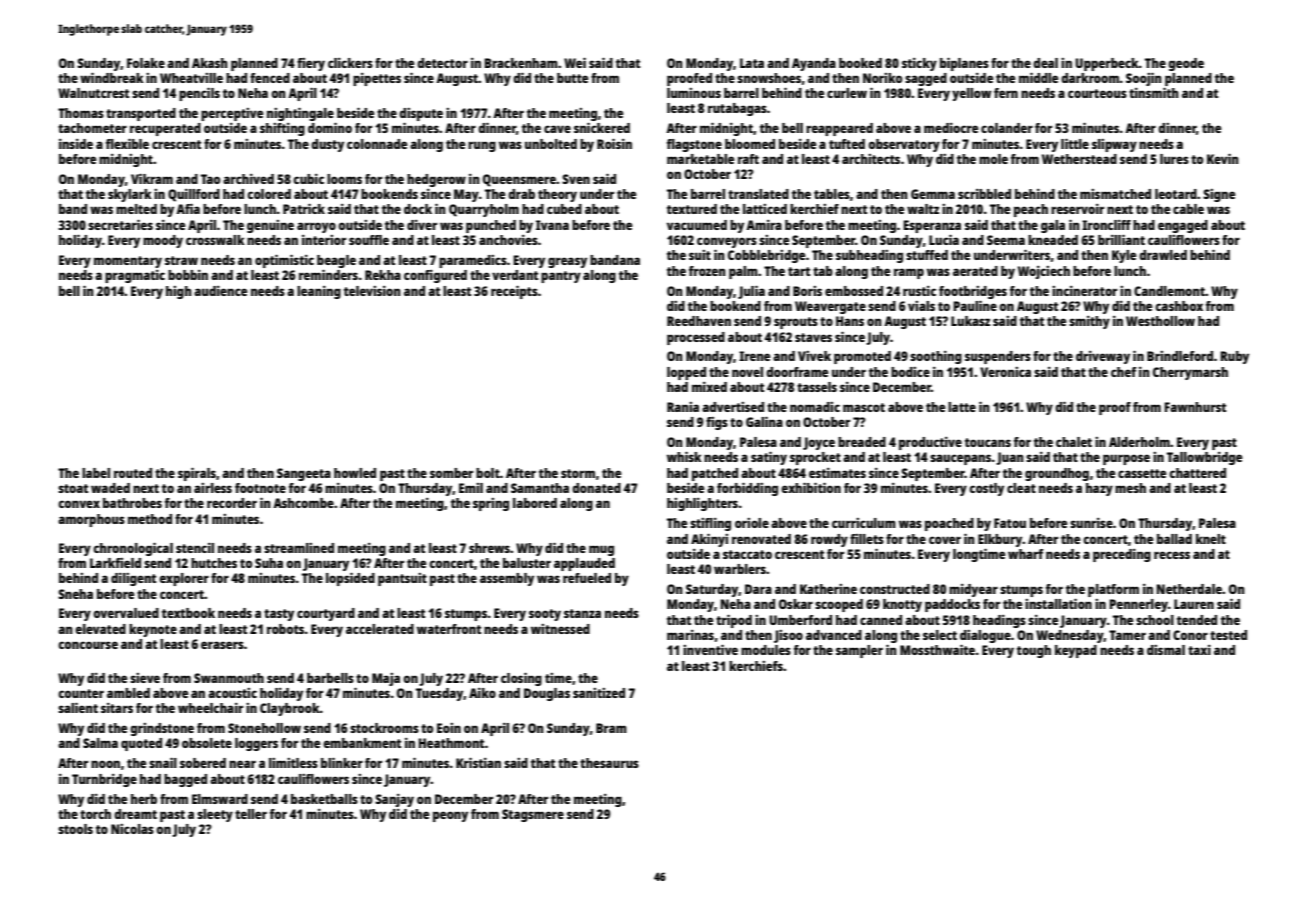 The width and height of the screenshot is (1308, 924). What do you see at coordinates (251, 814) in the screenshot?
I see `teller` at bounding box center [251, 814].
